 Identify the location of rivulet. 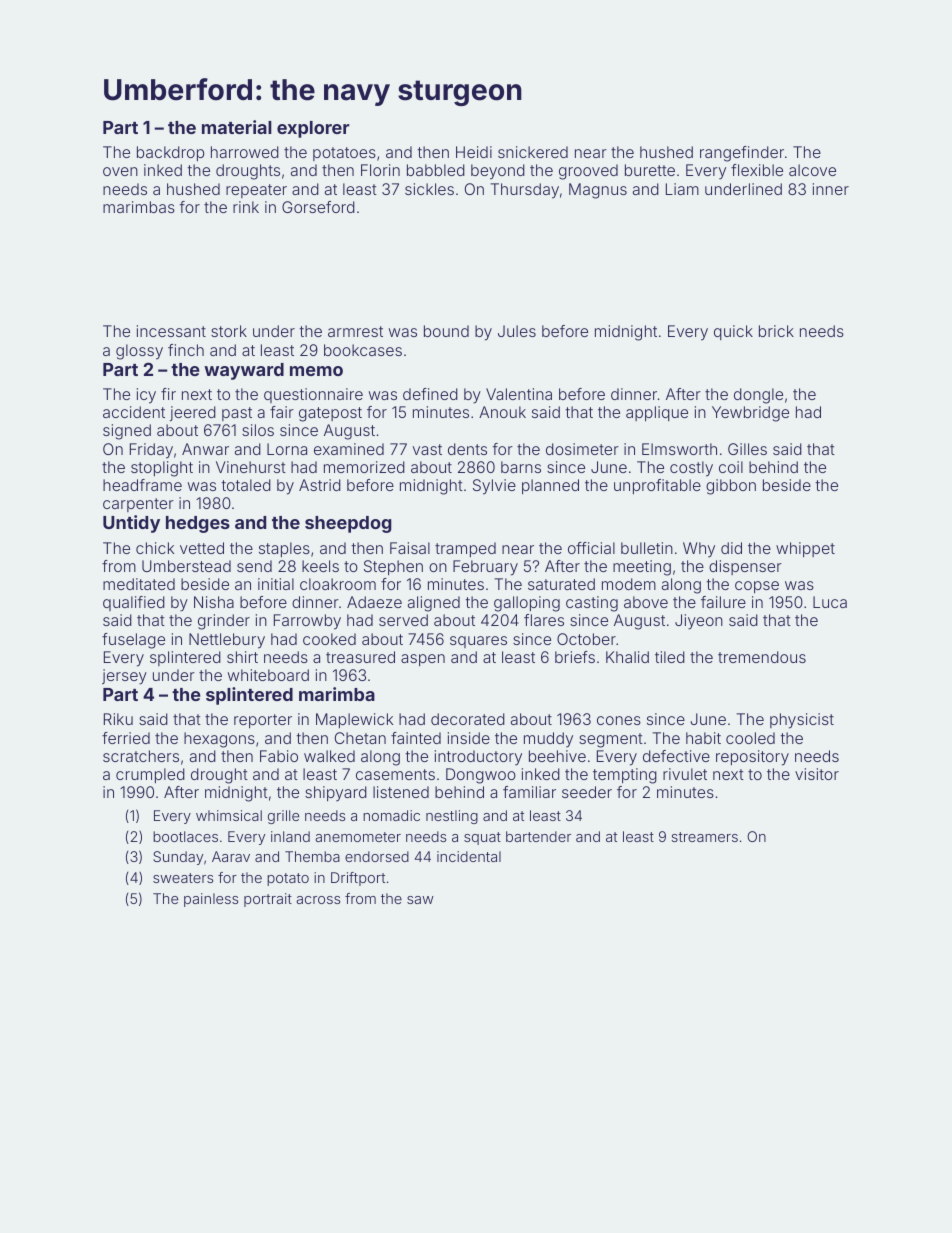
(685, 774).
